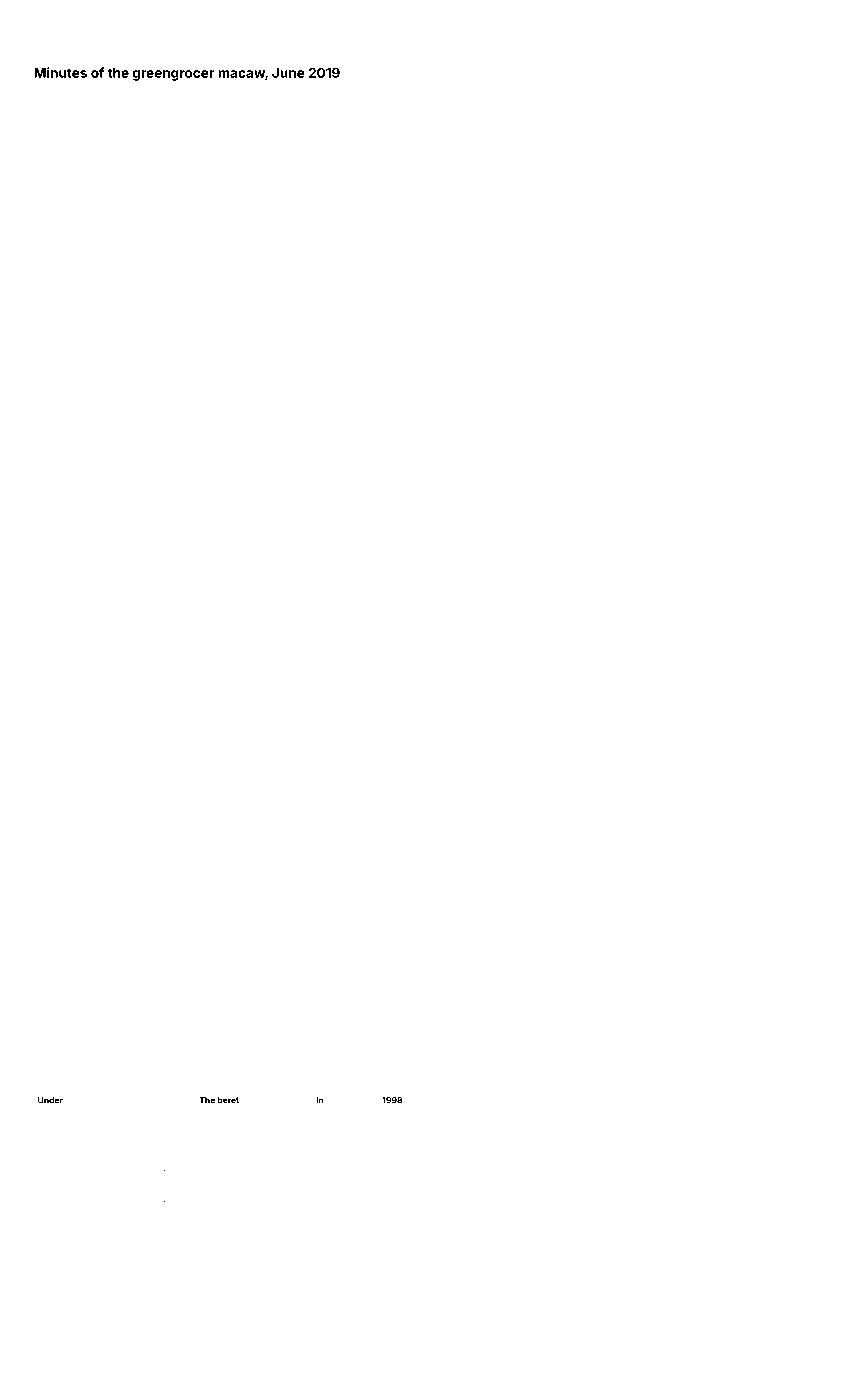 The image size is (849, 1400). Describe the element at coordinates (378, 833) in the image. I see `hound` at that location.
